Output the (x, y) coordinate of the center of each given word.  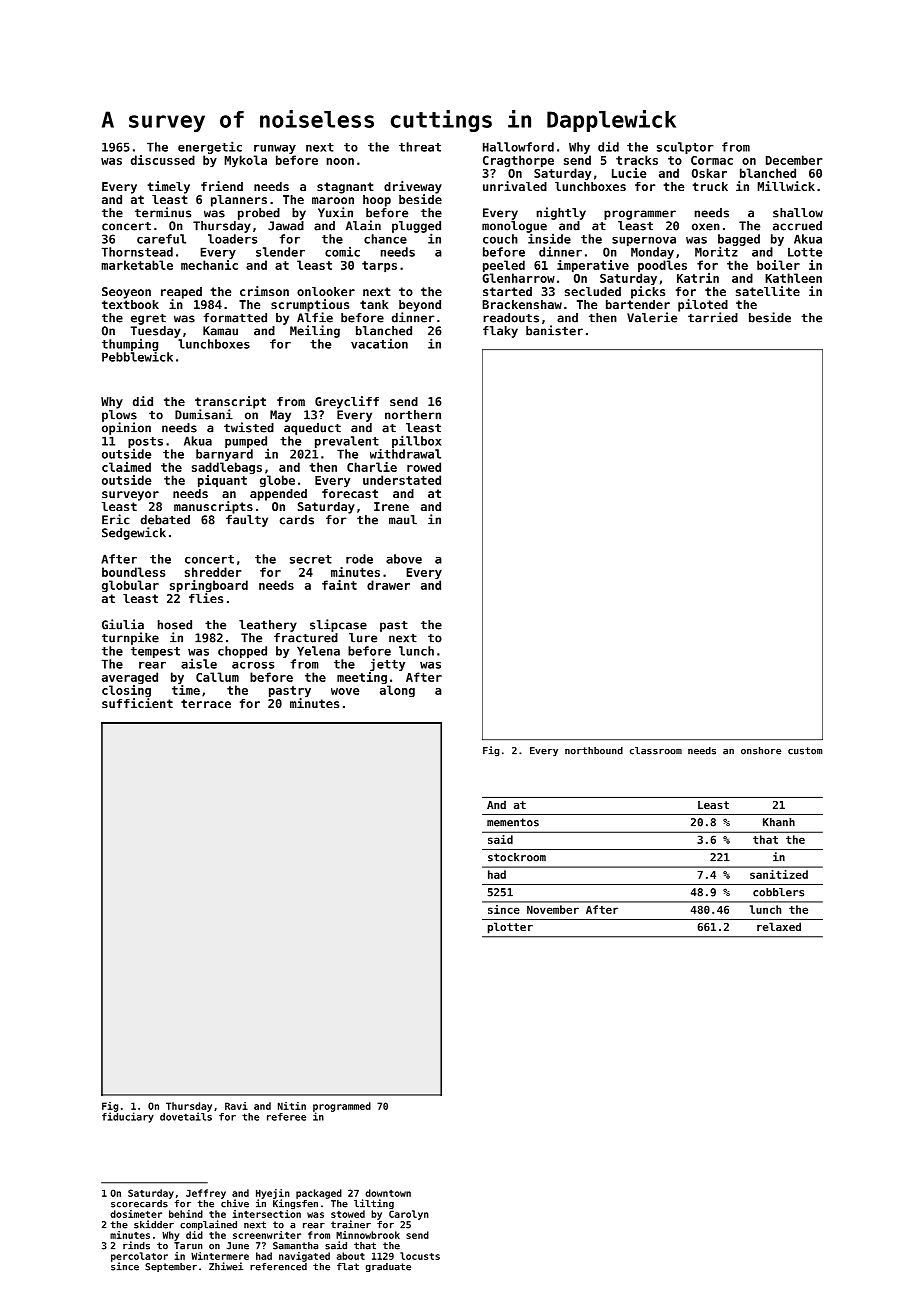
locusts (420, 1256)
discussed (163, 160)
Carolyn (409, 1215)
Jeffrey (206, 1194)
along (397, 691)
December (794, 160)
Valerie (652, 317)
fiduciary (128, 1117)
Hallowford (518, 147)
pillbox (416, 441)
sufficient (137, 703)
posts (145, 442)
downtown (388, 1193)
